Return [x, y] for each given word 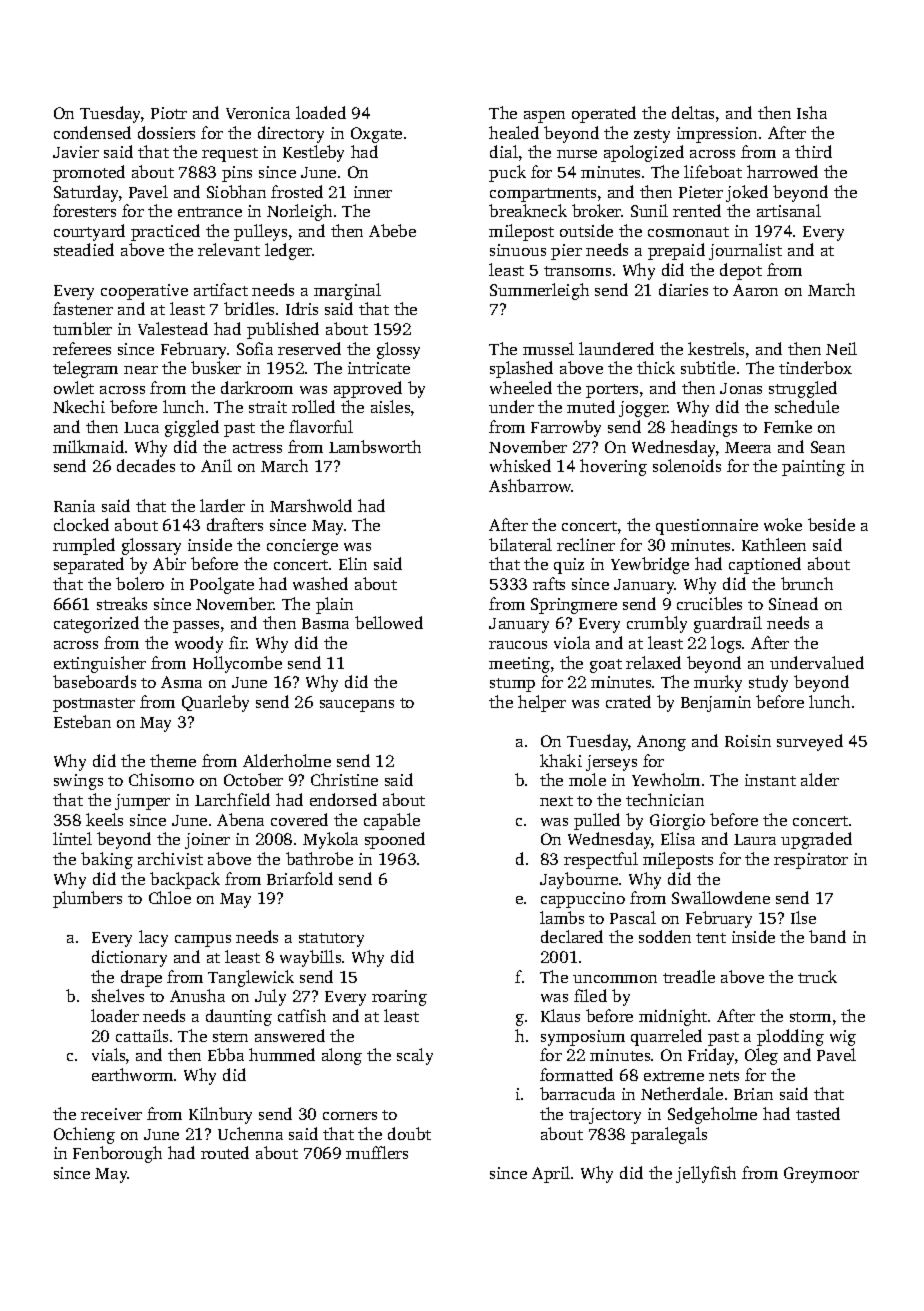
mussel [548, 348]
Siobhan [236, 191]
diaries [683, 289]
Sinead [793, 603]
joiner [207, 841]
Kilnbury [220, 1115]
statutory [331, 940]
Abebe [392, 230]
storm [810, 1017]
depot [741, 271]
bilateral [520, 544]
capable [392, 821]
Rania [74, 506]
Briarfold [300, 878]
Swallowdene [721, 897]
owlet [74, 387]
